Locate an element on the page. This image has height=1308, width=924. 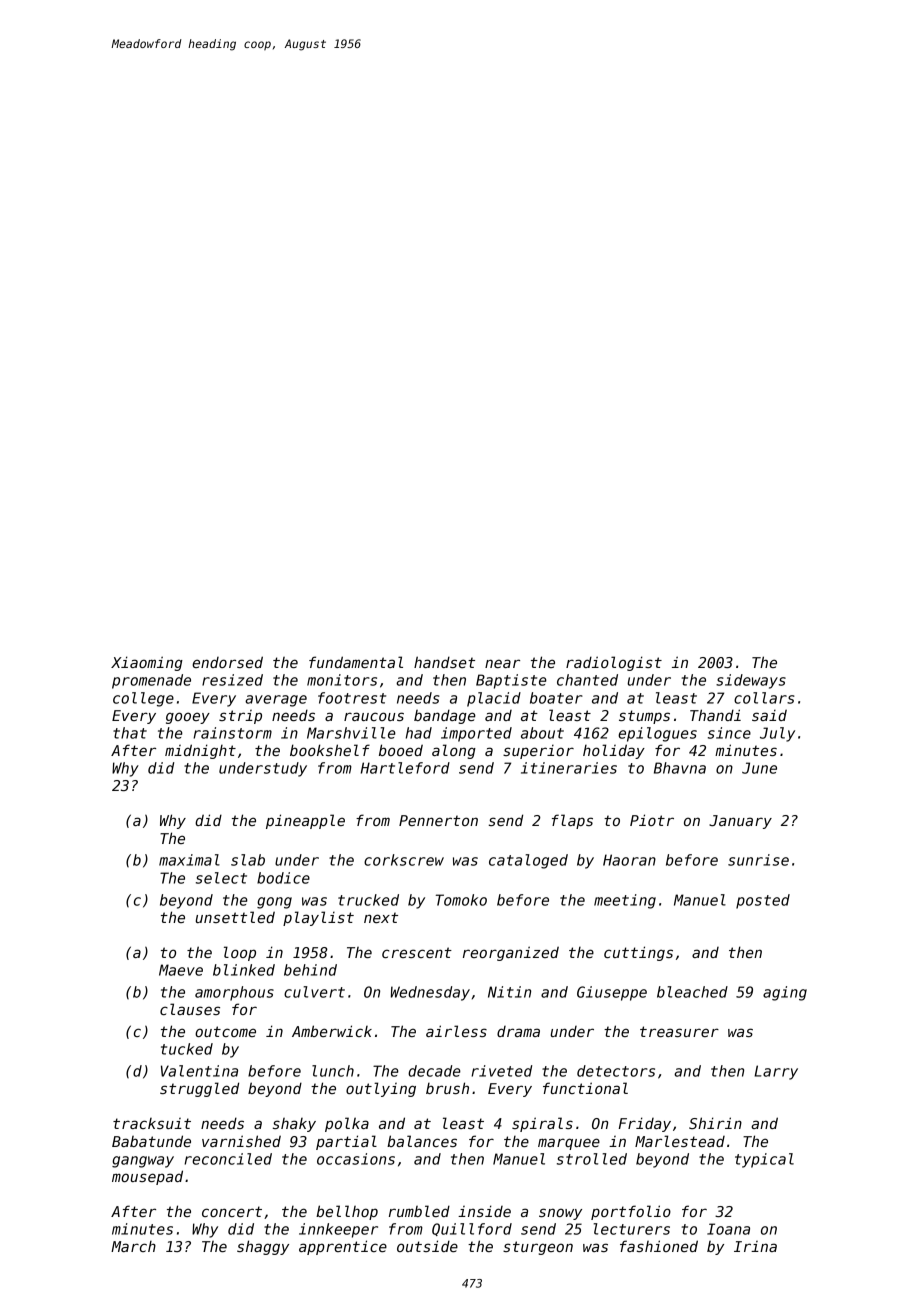
shaggy is located at coordinates (263, 1247).
